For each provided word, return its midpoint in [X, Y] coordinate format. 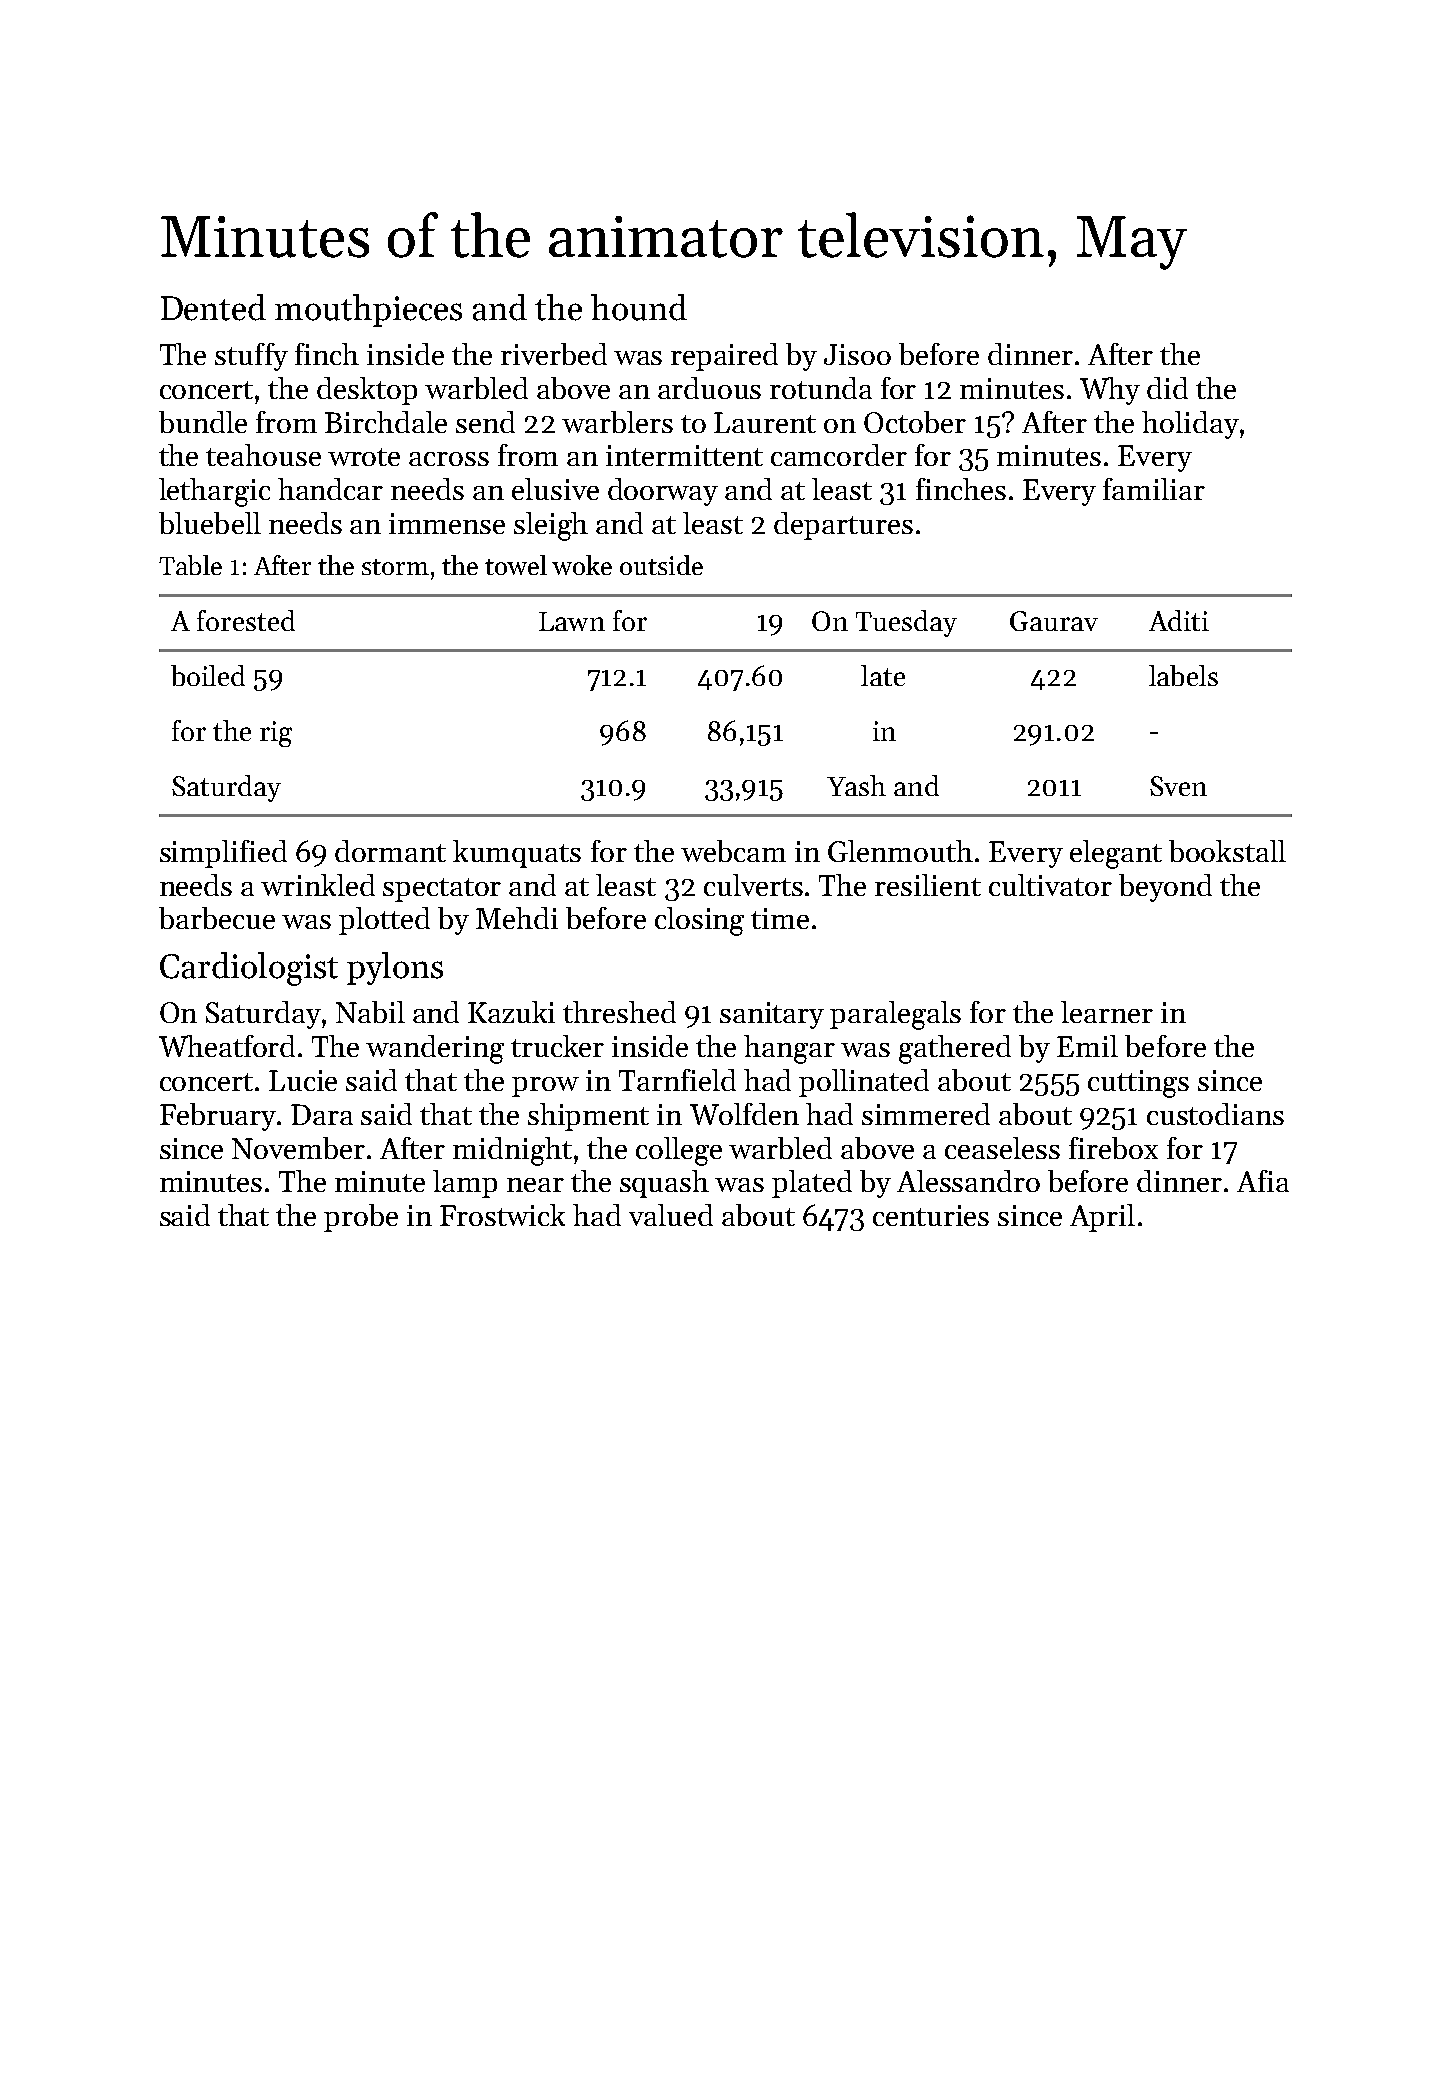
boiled [208, 675]
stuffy [251, 357]
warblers [617, 422]
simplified [223, 854]
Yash [856, 785]
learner [1107, 1012]
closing [699, 921]
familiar [1154, 489]
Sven [1178, 786]
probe [361, 1218]
